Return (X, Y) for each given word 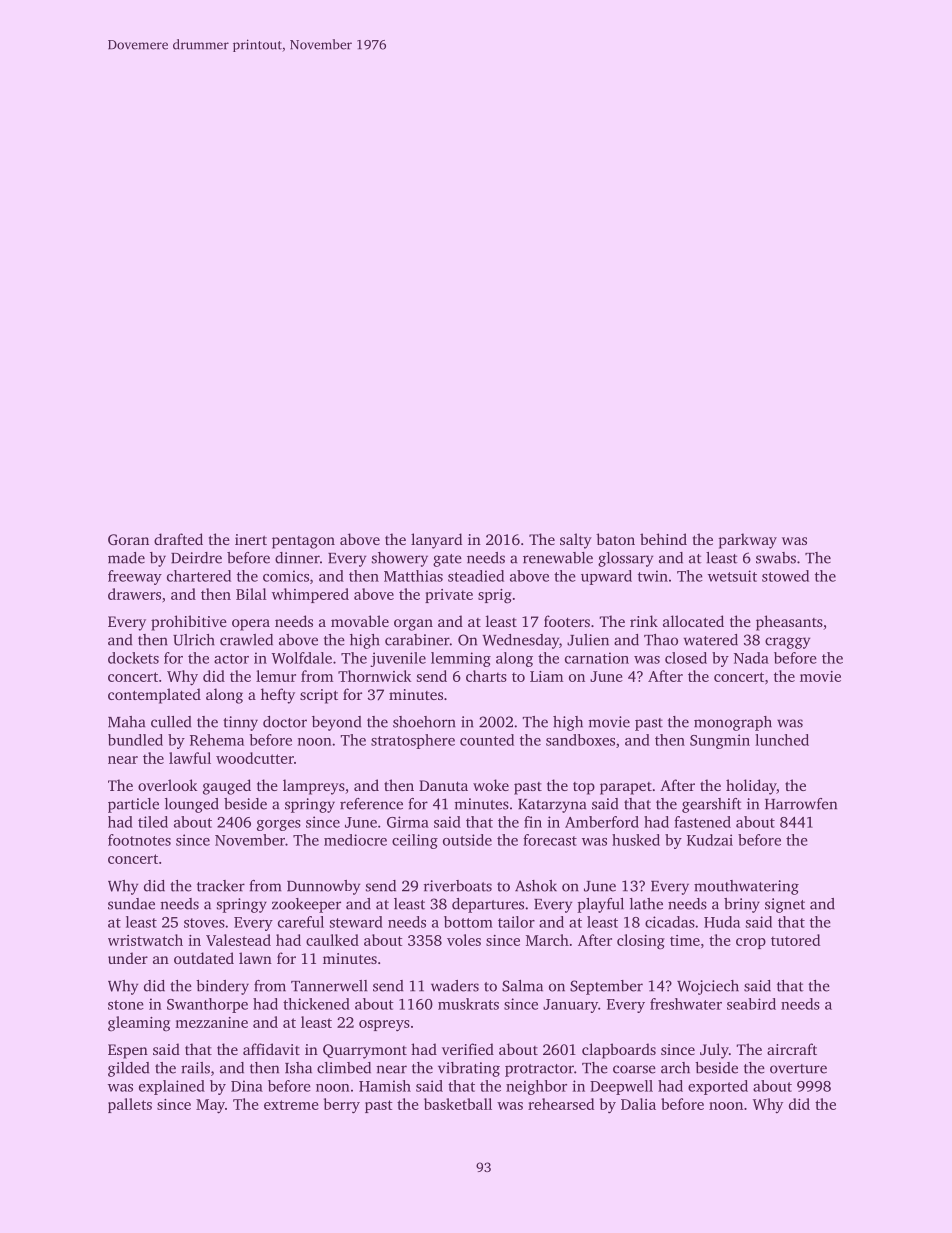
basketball (458, 1104)
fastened (702, 822)
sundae (131, 904)
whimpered (310, 595)
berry (342, 1106)
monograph (733, 723)
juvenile (398, 659)
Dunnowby (323, 887)
